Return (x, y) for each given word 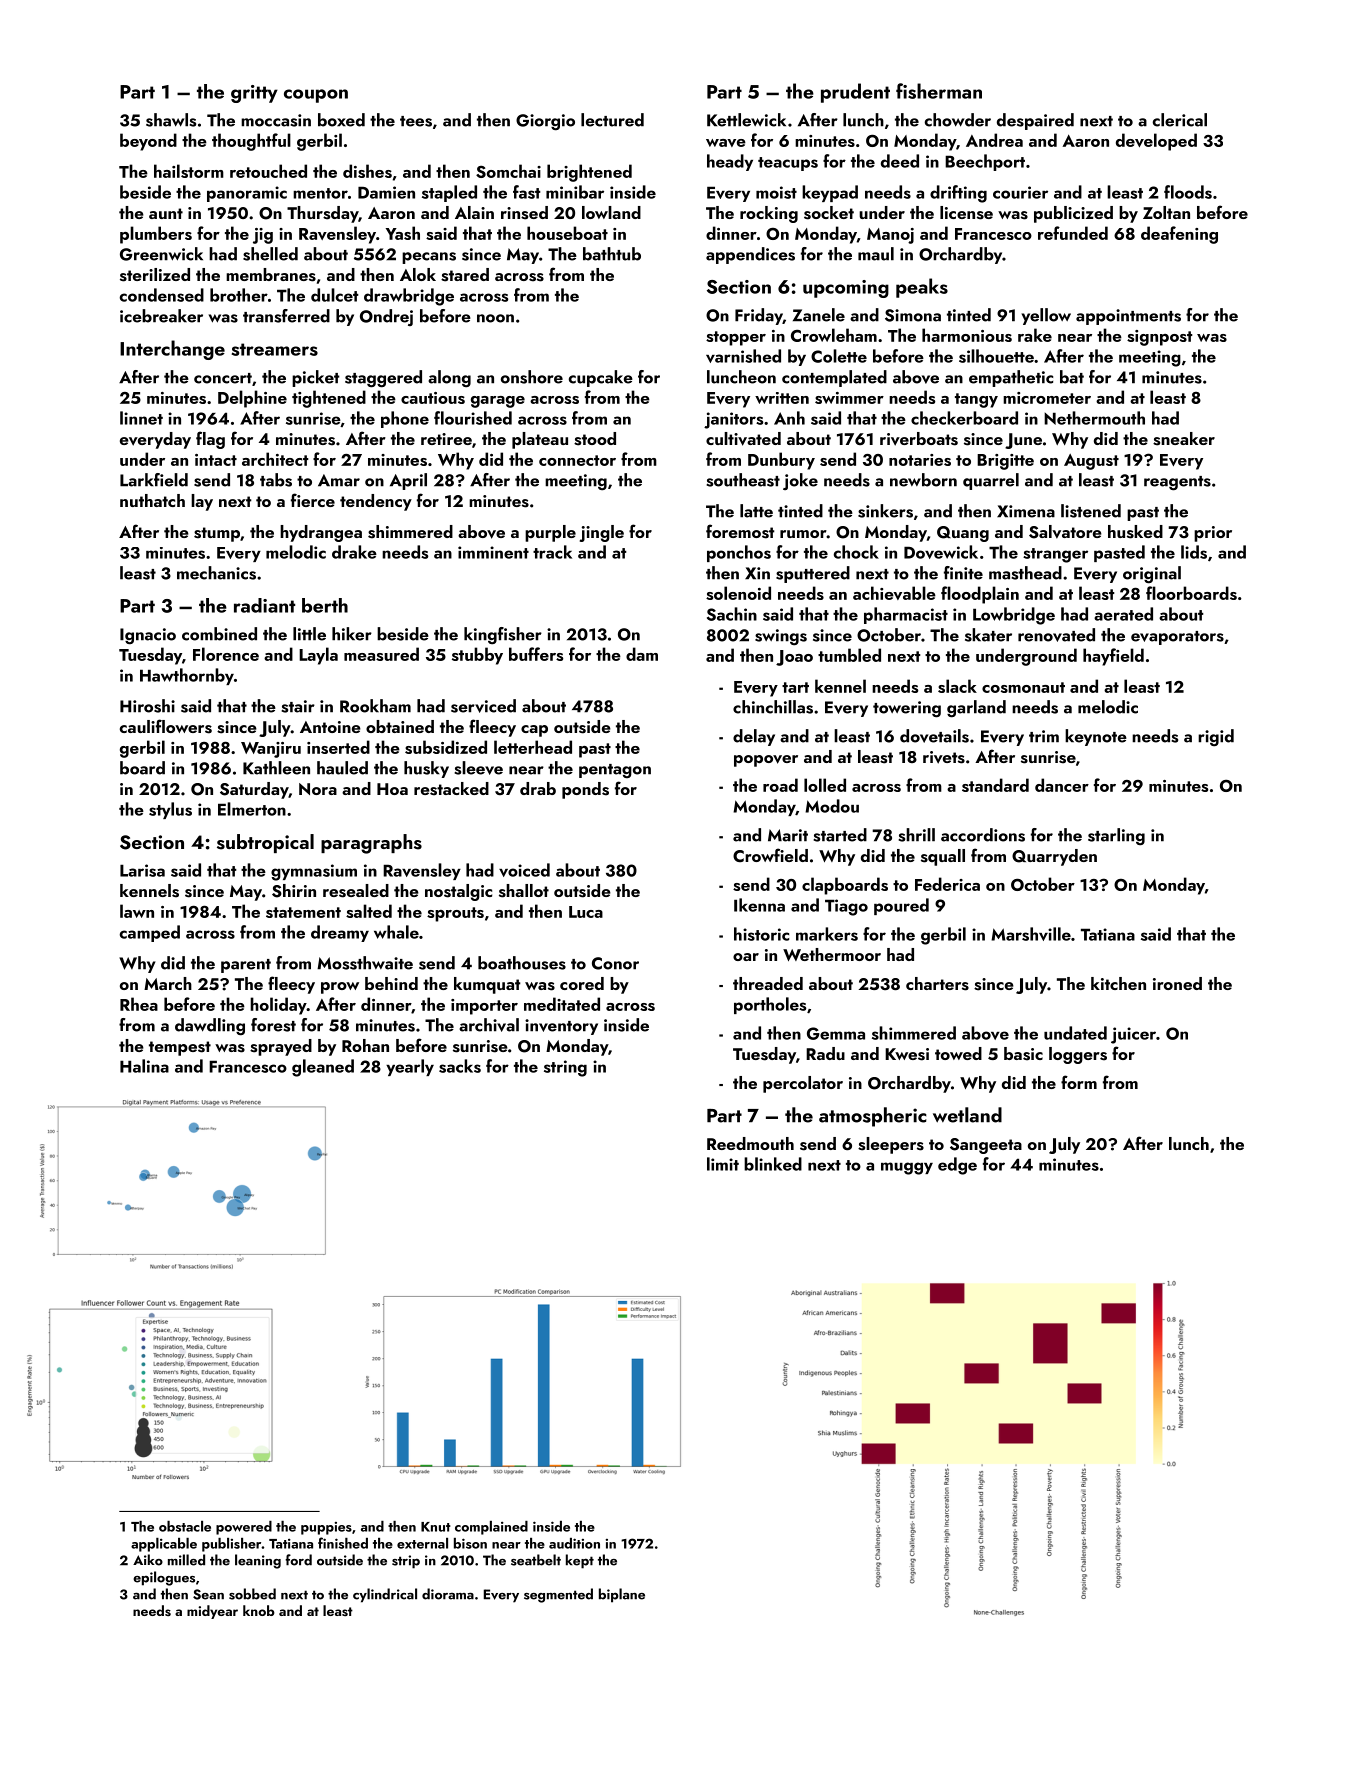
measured (381, 654)
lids (1194, 552)
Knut (436, 1527)
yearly (410, 1067)
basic (1023, 1054)
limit (723, 1164)
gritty (254, 94)
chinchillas (773, 707)
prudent (855, 93)
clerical (1180, 120)
